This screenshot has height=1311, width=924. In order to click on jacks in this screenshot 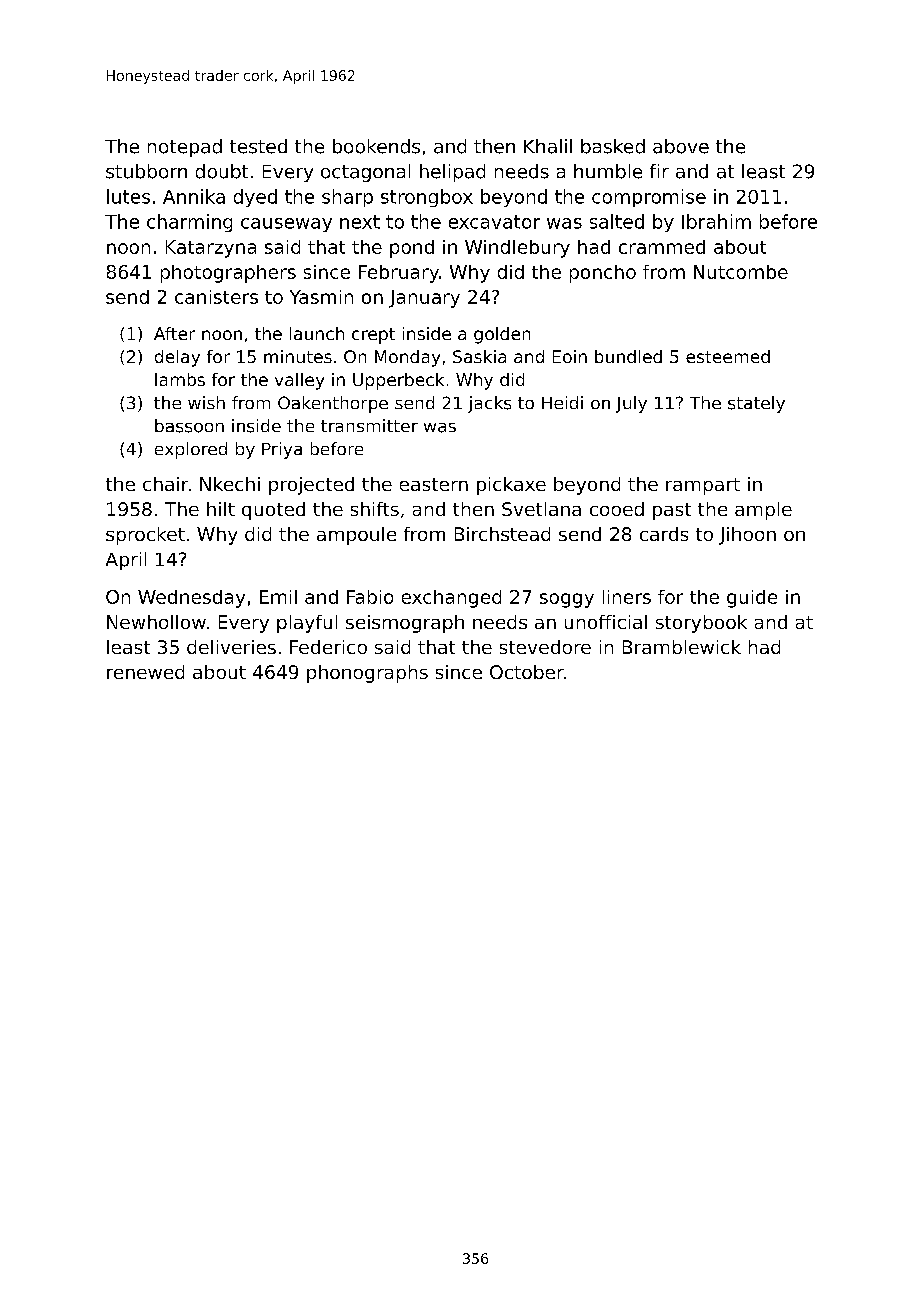, I will do `click(489, 404)`.
